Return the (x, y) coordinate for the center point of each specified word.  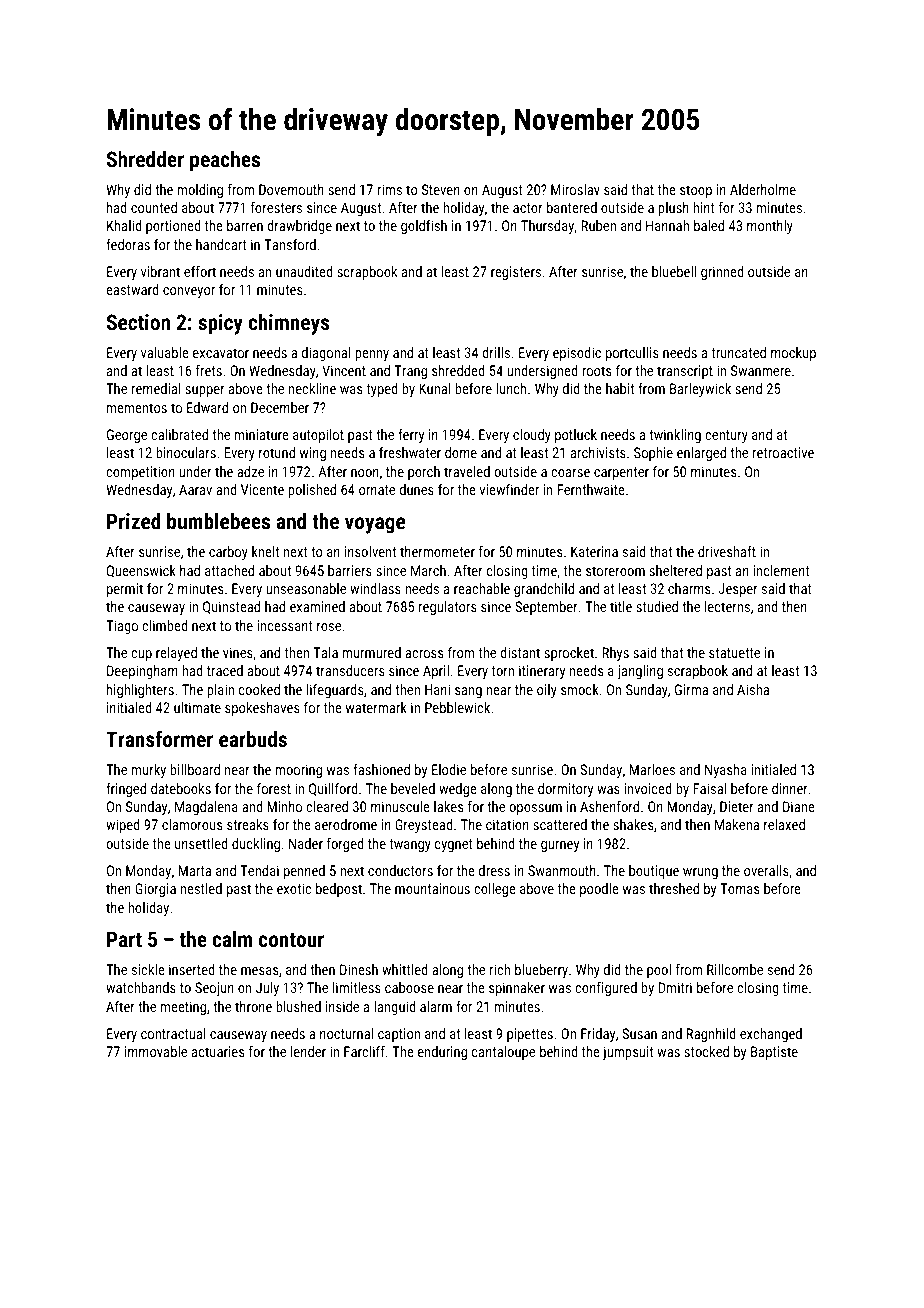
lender (308, 1051)
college (495, 890)
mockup (793, 354)
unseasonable (306, 588)
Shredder (145, 159)
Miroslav (575, 189)
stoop (696, 191)
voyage (375, 525)
